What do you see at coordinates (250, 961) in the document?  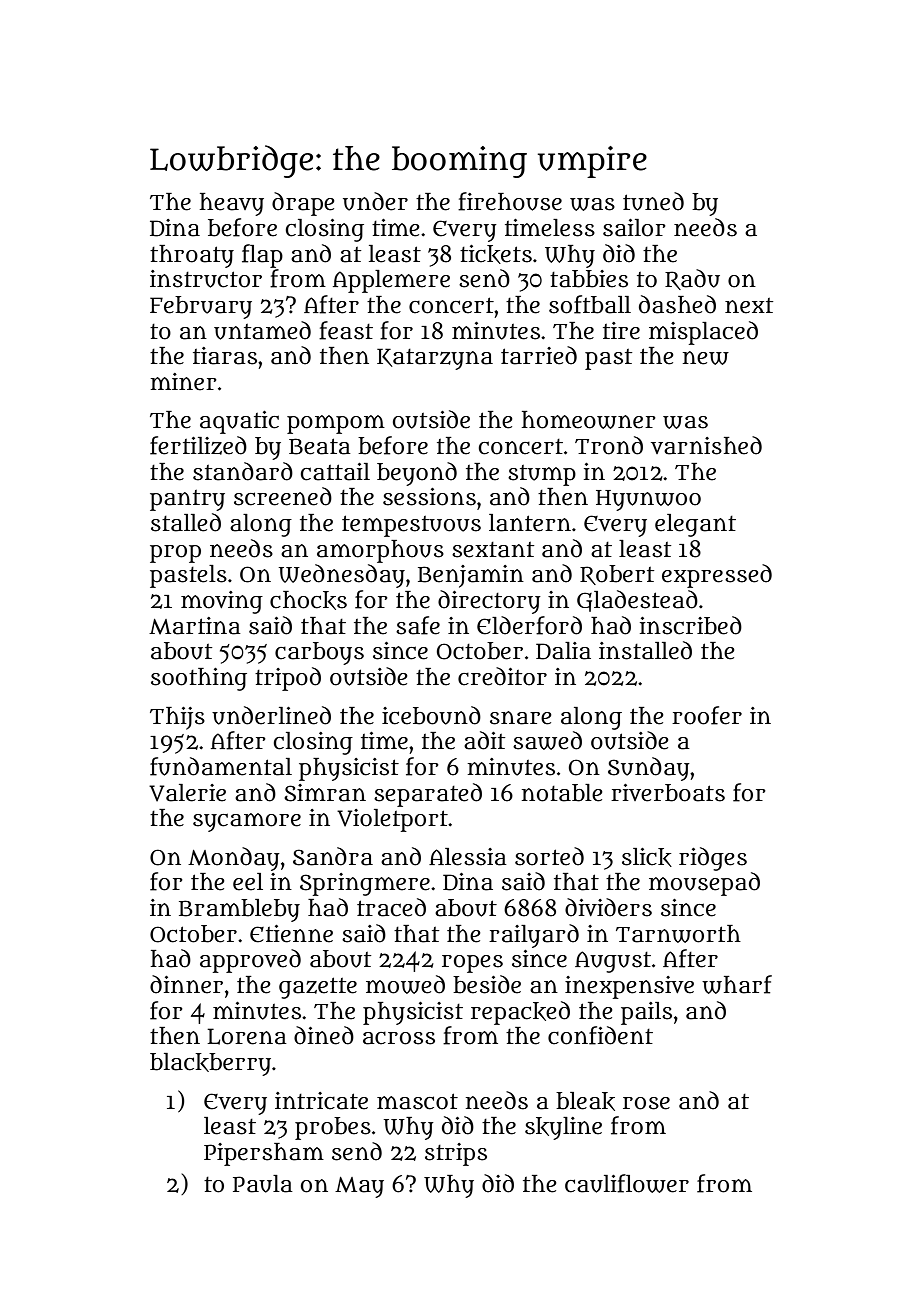 I see `approved` at bounding box center [250, 961].
